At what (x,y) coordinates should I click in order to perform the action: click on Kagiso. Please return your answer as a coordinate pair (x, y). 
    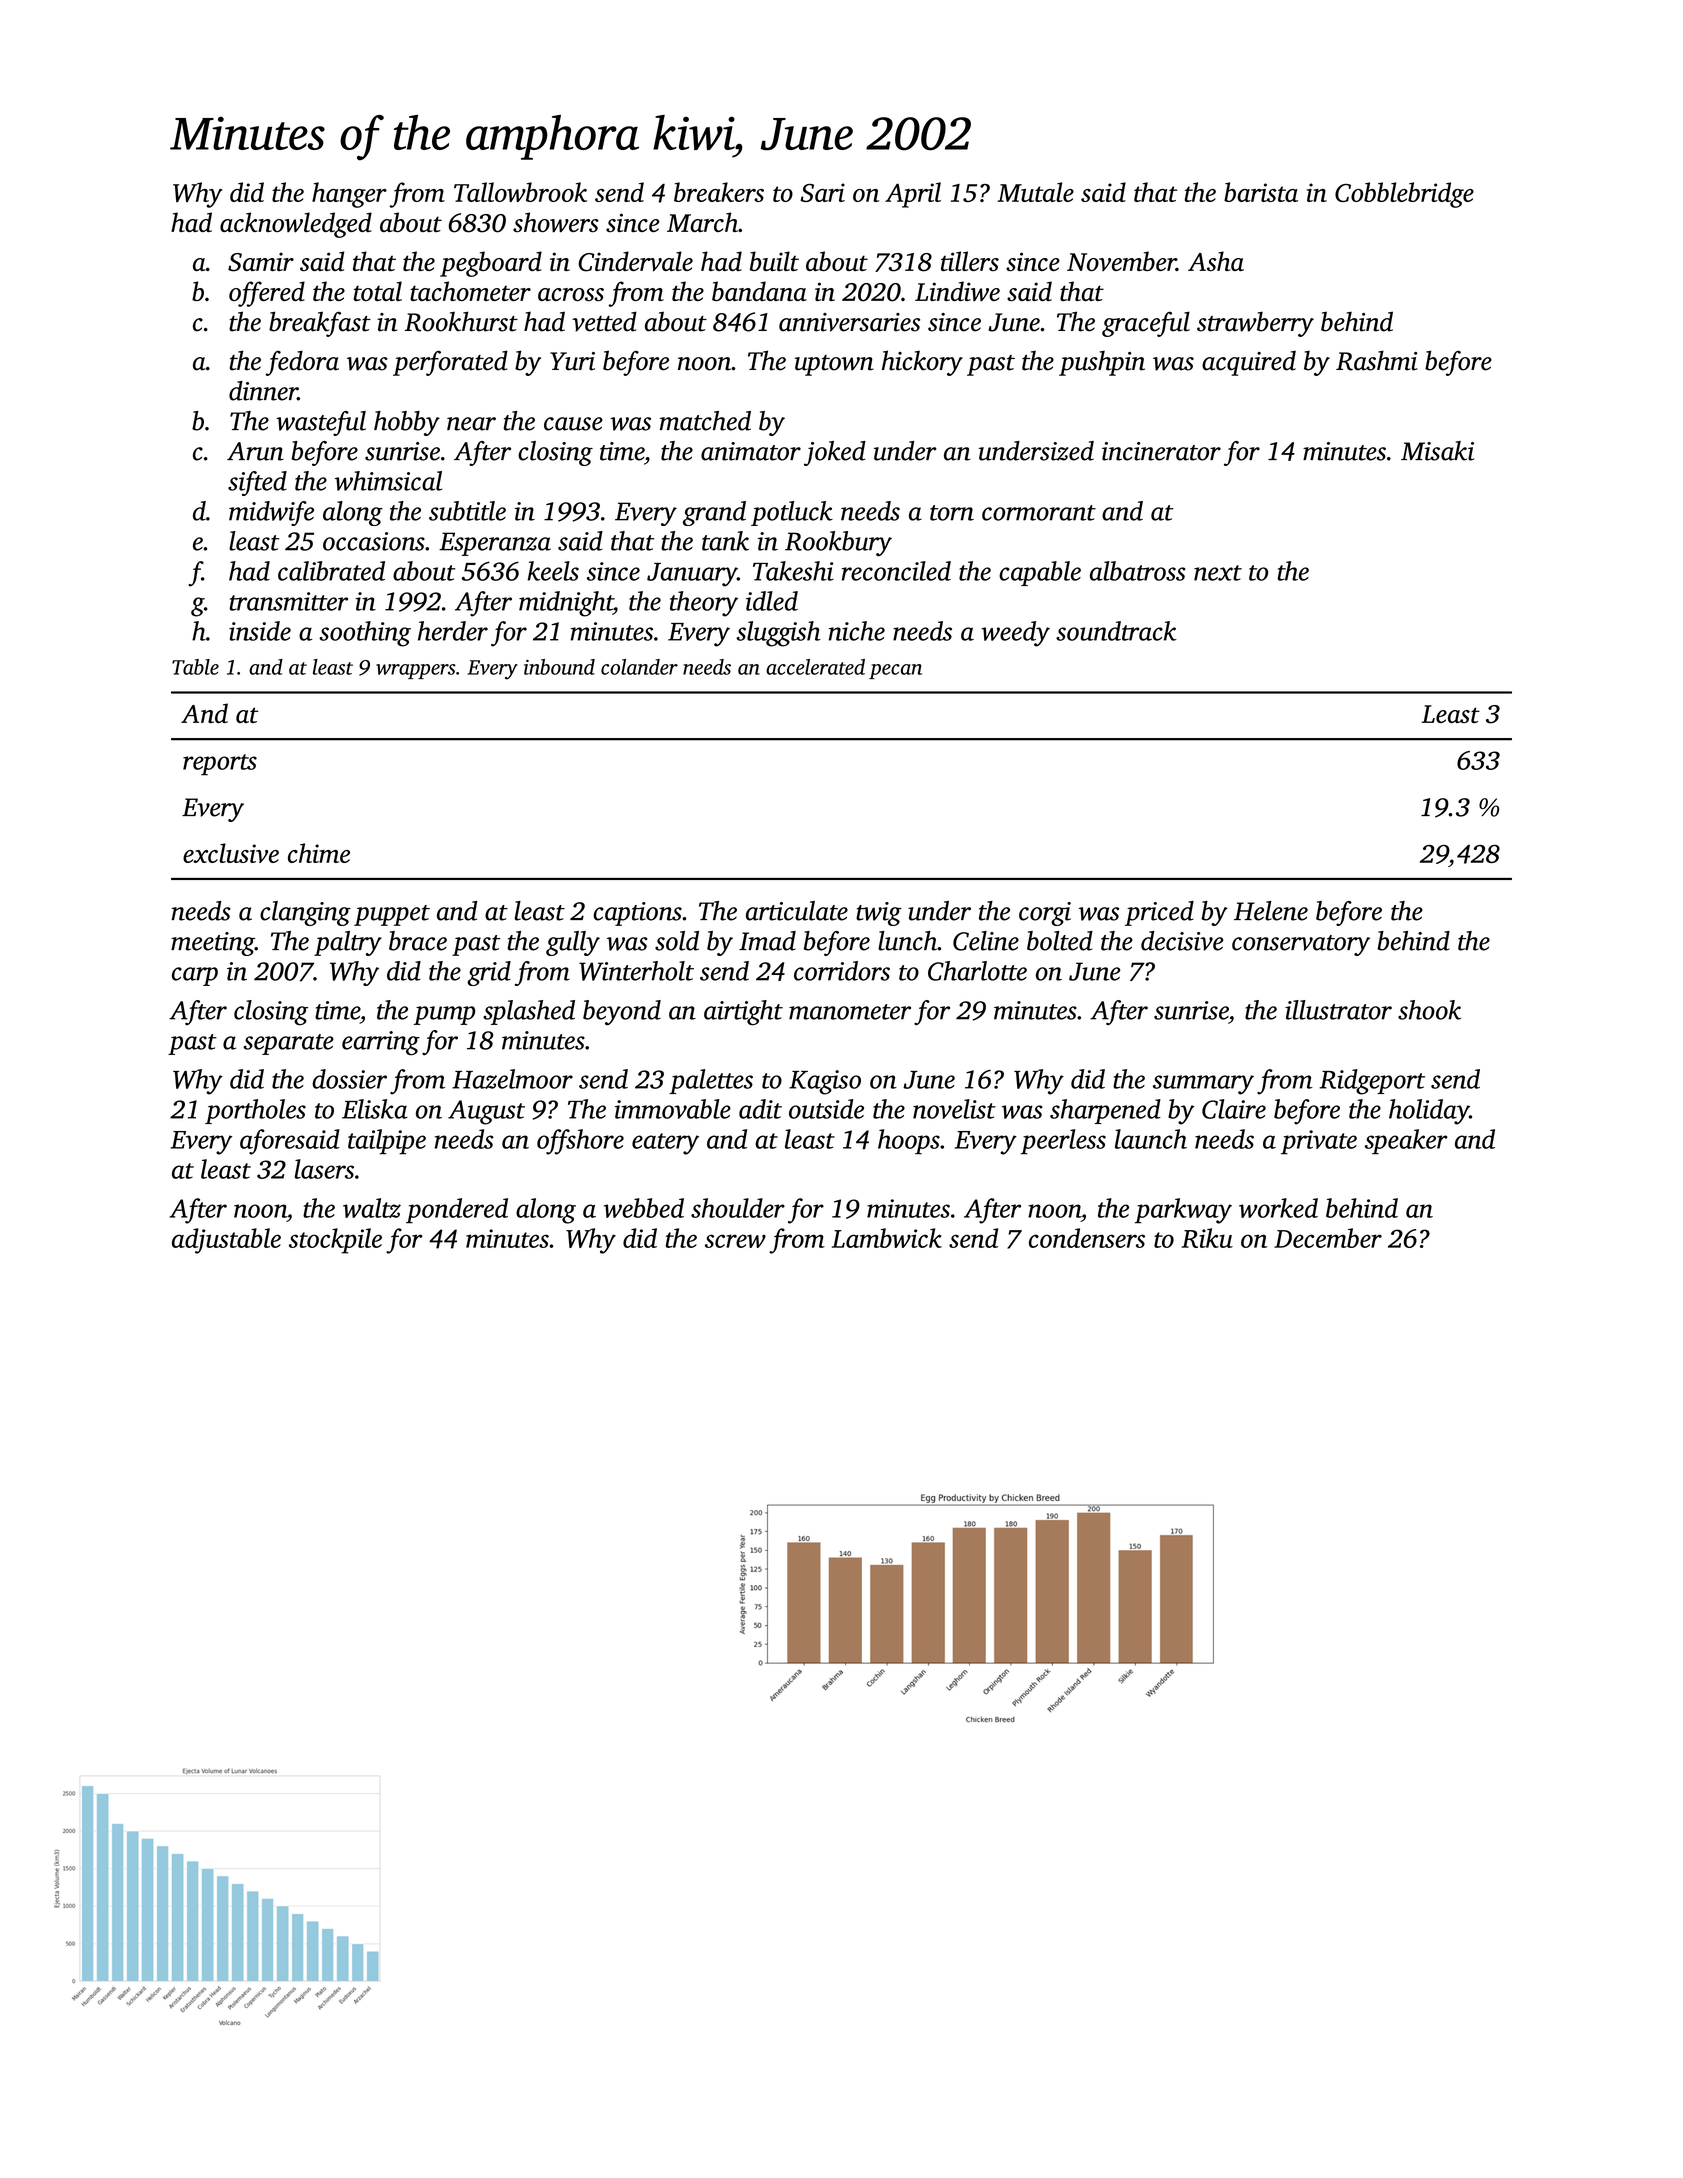
    Looking at the image, I should click on (825, 1082).
